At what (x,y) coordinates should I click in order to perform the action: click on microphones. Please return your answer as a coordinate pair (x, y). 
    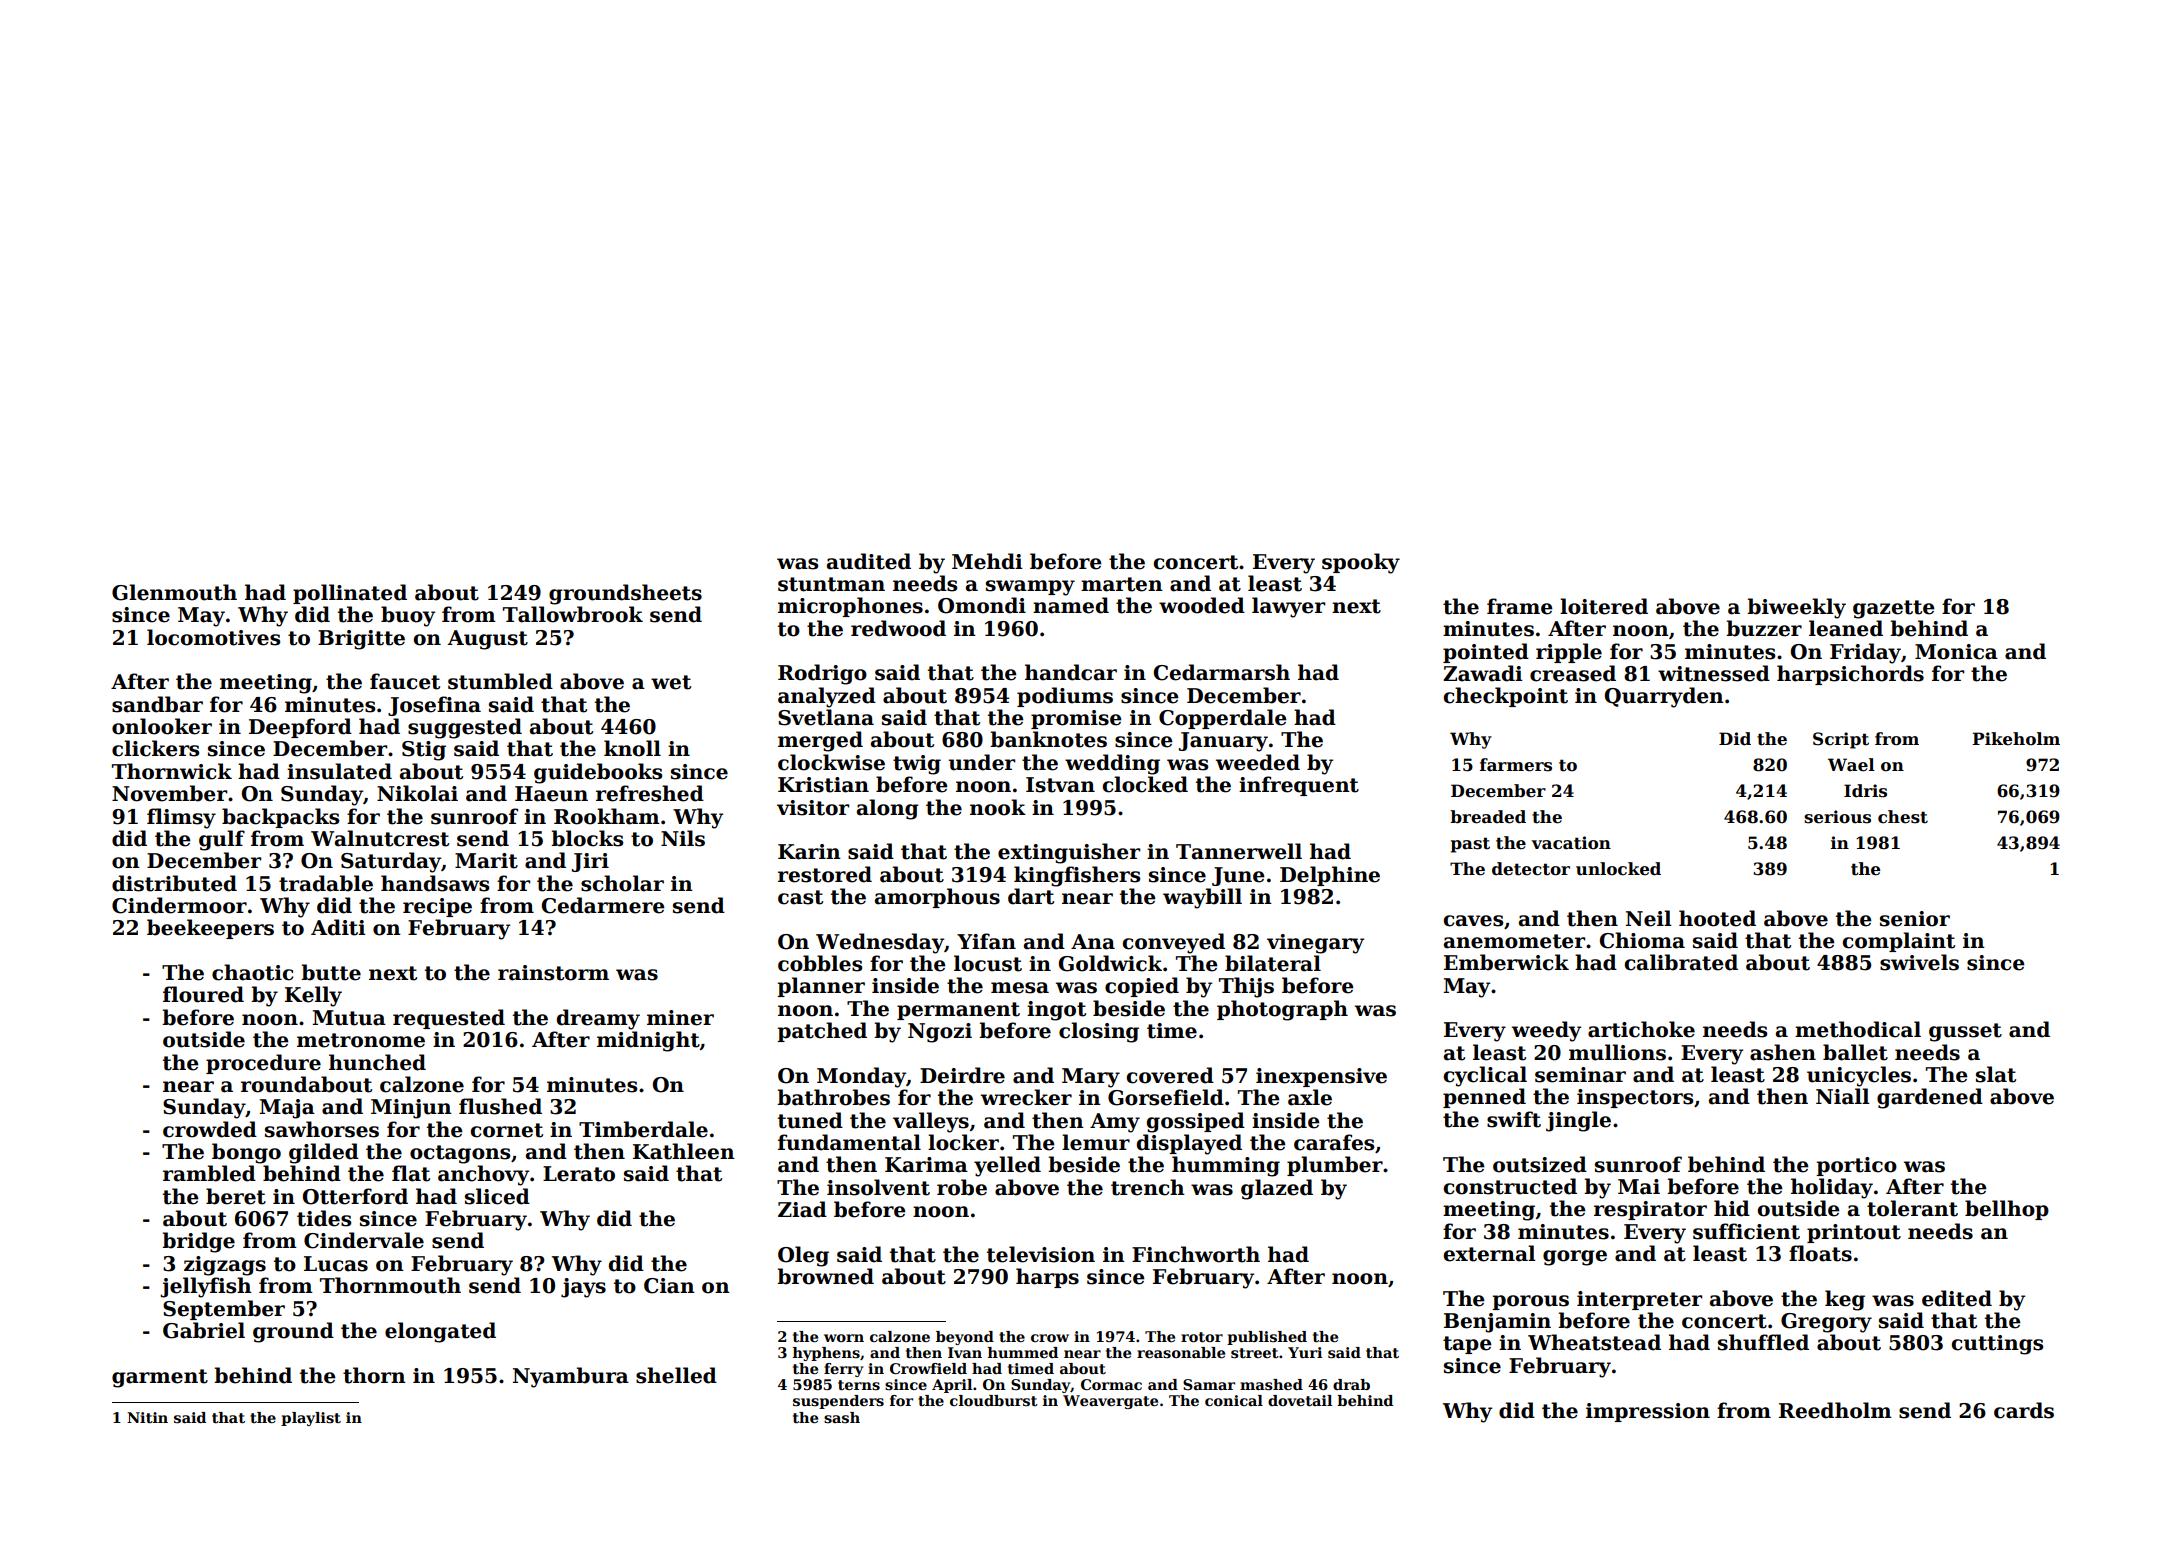
    Looking at the image, I should click on (850, 607).
